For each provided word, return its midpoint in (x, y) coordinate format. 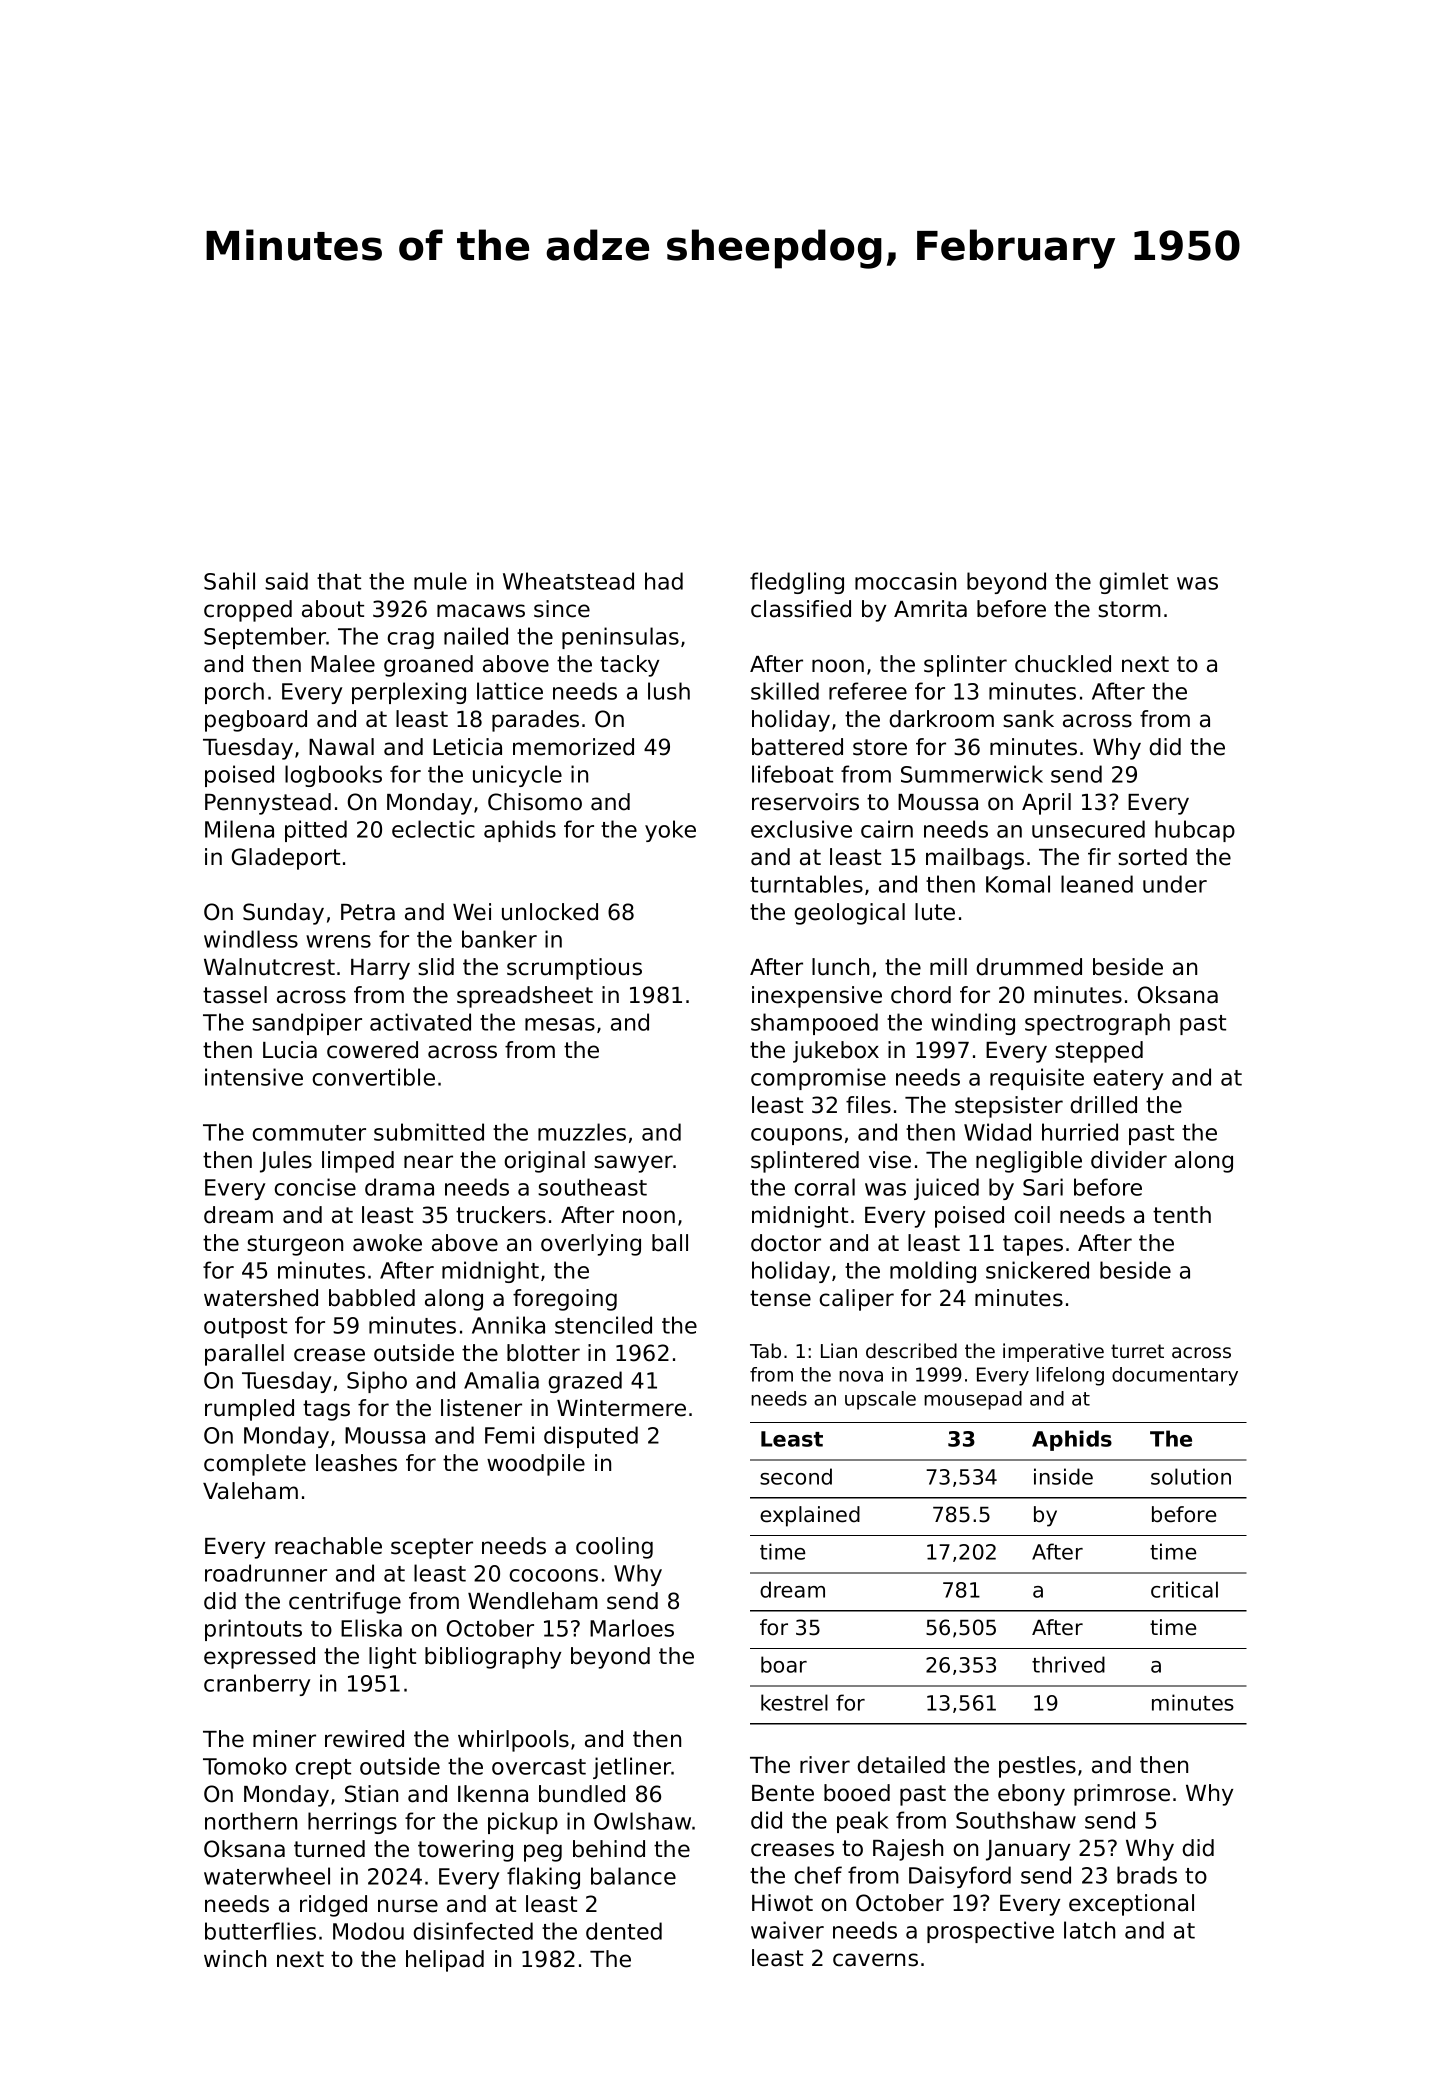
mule (440, 581)
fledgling (797, 583)
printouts (253, 1630)
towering (465, 1851)
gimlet (1133, 583)
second (796, 1476)
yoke (670, 831)
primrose (1122, 1795)
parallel (244, 1355)
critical (1184, 1589)
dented (624, 1931)
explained (810, 1516)
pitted (316, 831)
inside (1063, 1476)
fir (1099, 856)
